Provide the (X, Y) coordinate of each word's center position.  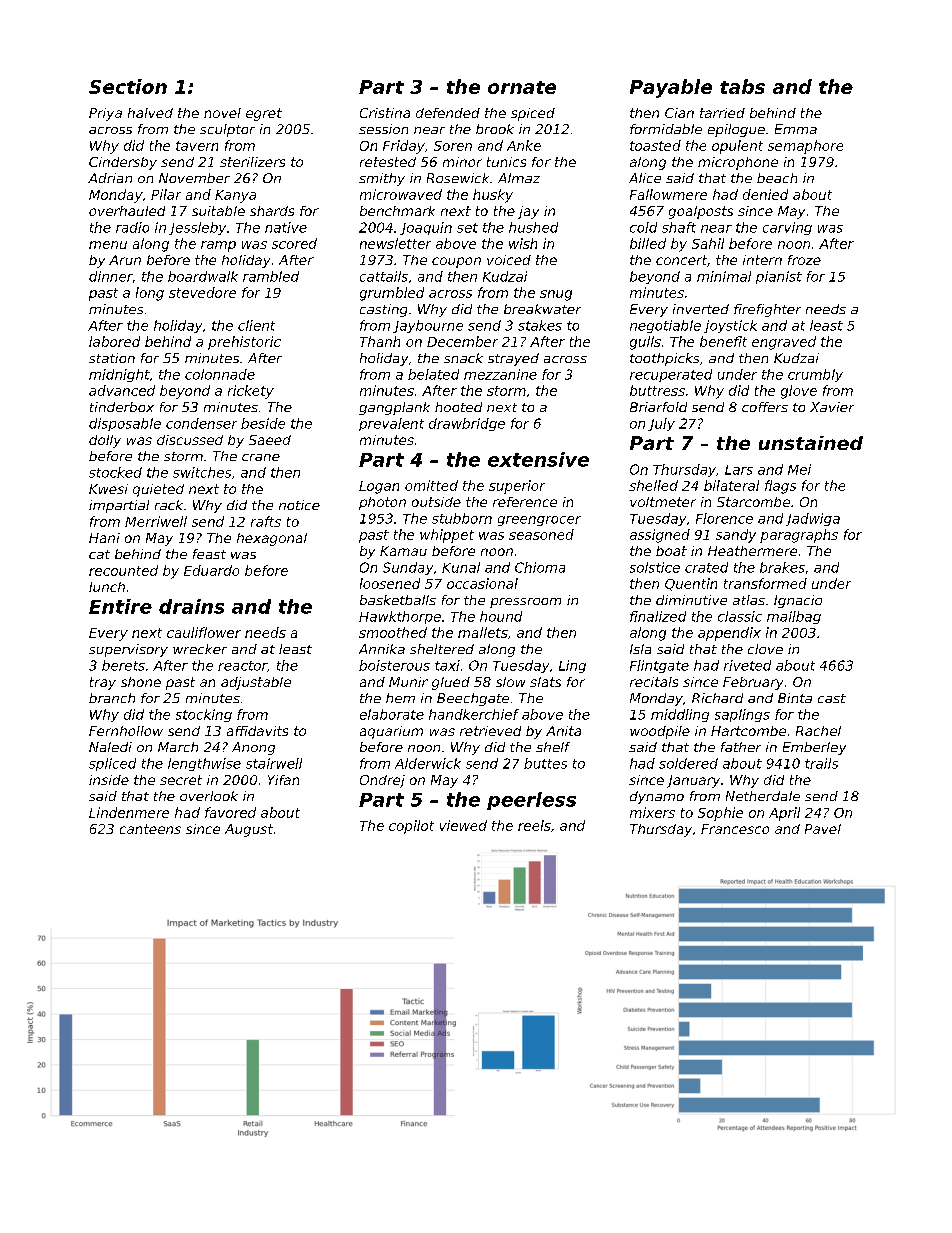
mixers (652, 812)
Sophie (720, 814)
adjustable (256, 683)
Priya (105, 114)
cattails (384, 276)
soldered (688, 763)
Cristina (385, 113)
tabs (742, 86)
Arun (125, 260)
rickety (251, 392)
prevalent (391, 424)
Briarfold (658, 407)
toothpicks (664, 359)
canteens (150, 829)
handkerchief (474, 714)
